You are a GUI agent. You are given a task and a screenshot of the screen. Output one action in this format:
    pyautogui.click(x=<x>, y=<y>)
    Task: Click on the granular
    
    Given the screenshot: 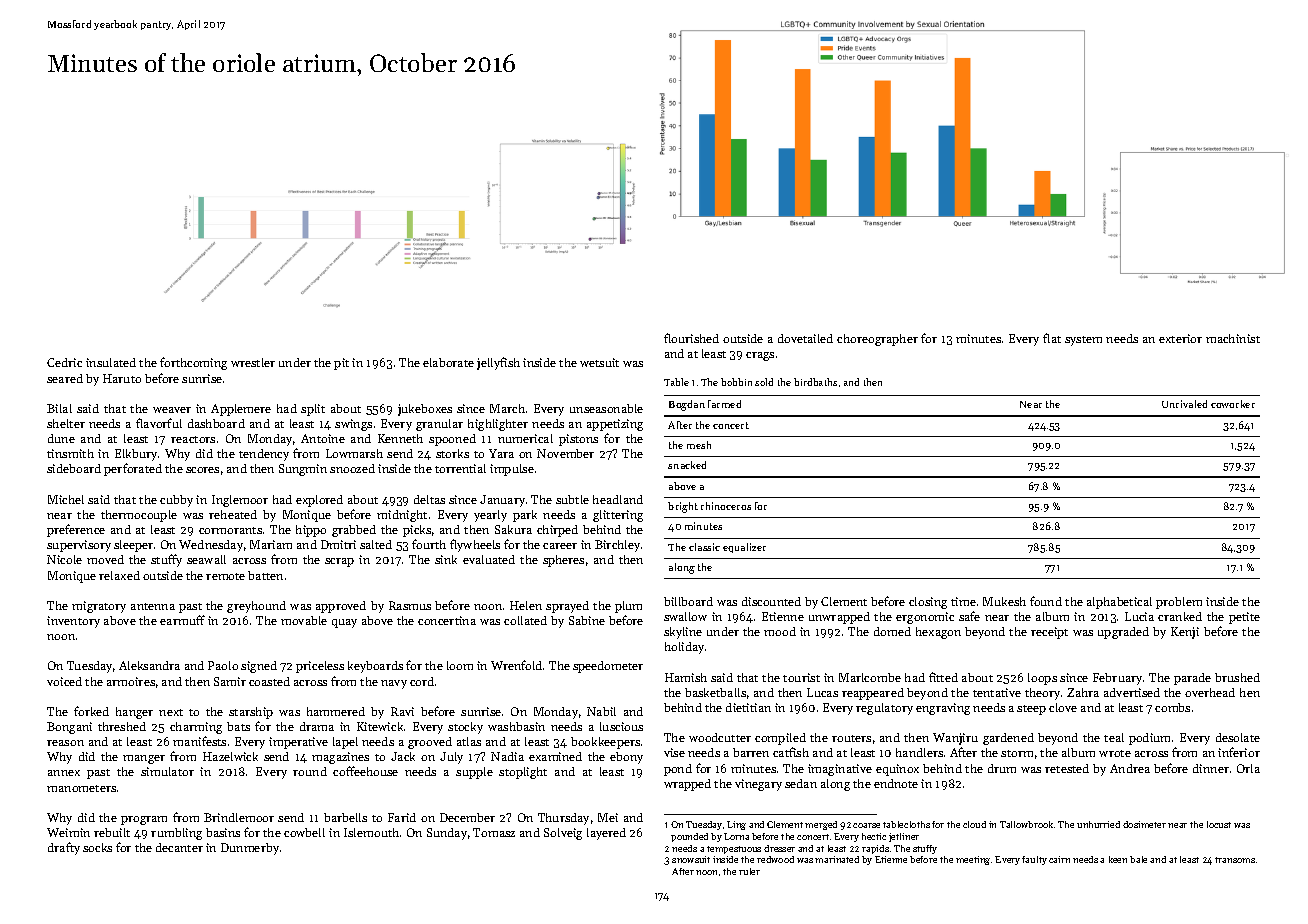 What is the action you would take?
    pyautogui.click(x=439, y=425)
